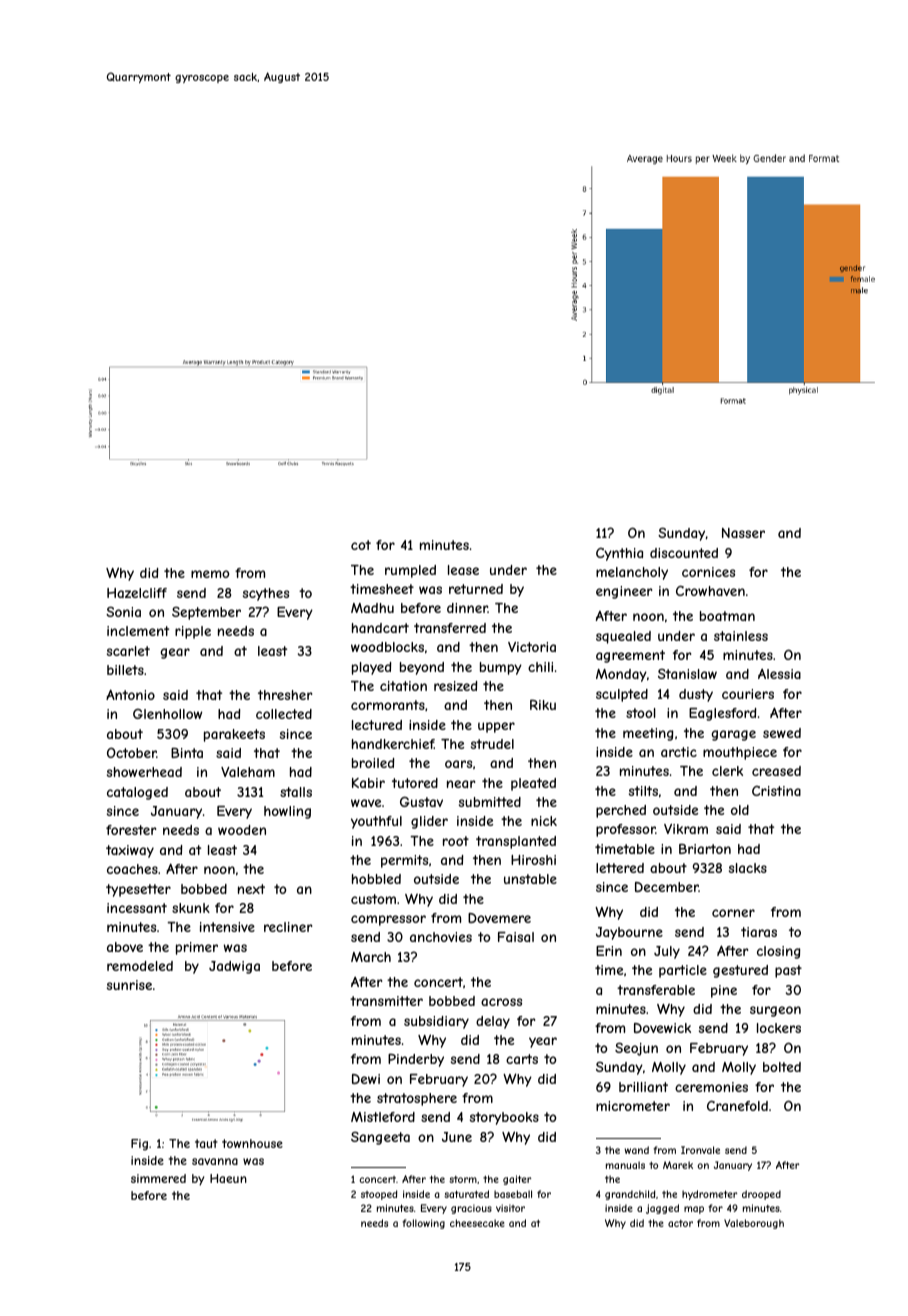 This screenshot has width=908, height=1316. I want to click on Cynthia, so click(619, 554).
